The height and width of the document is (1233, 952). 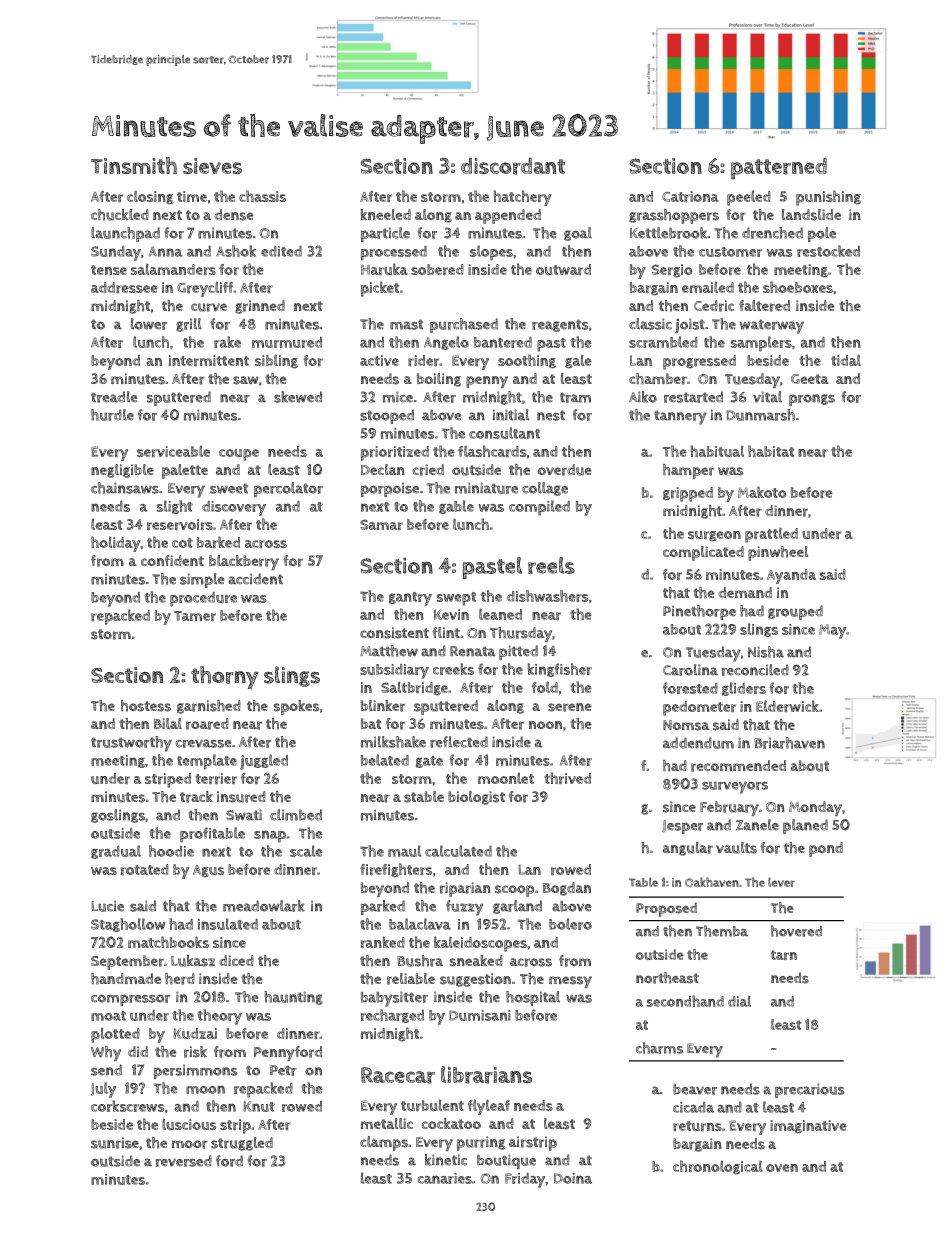 What do you see at coordinates (264, 906) in the document?
I see `meadowlark` at bounding box center [264, 906].
